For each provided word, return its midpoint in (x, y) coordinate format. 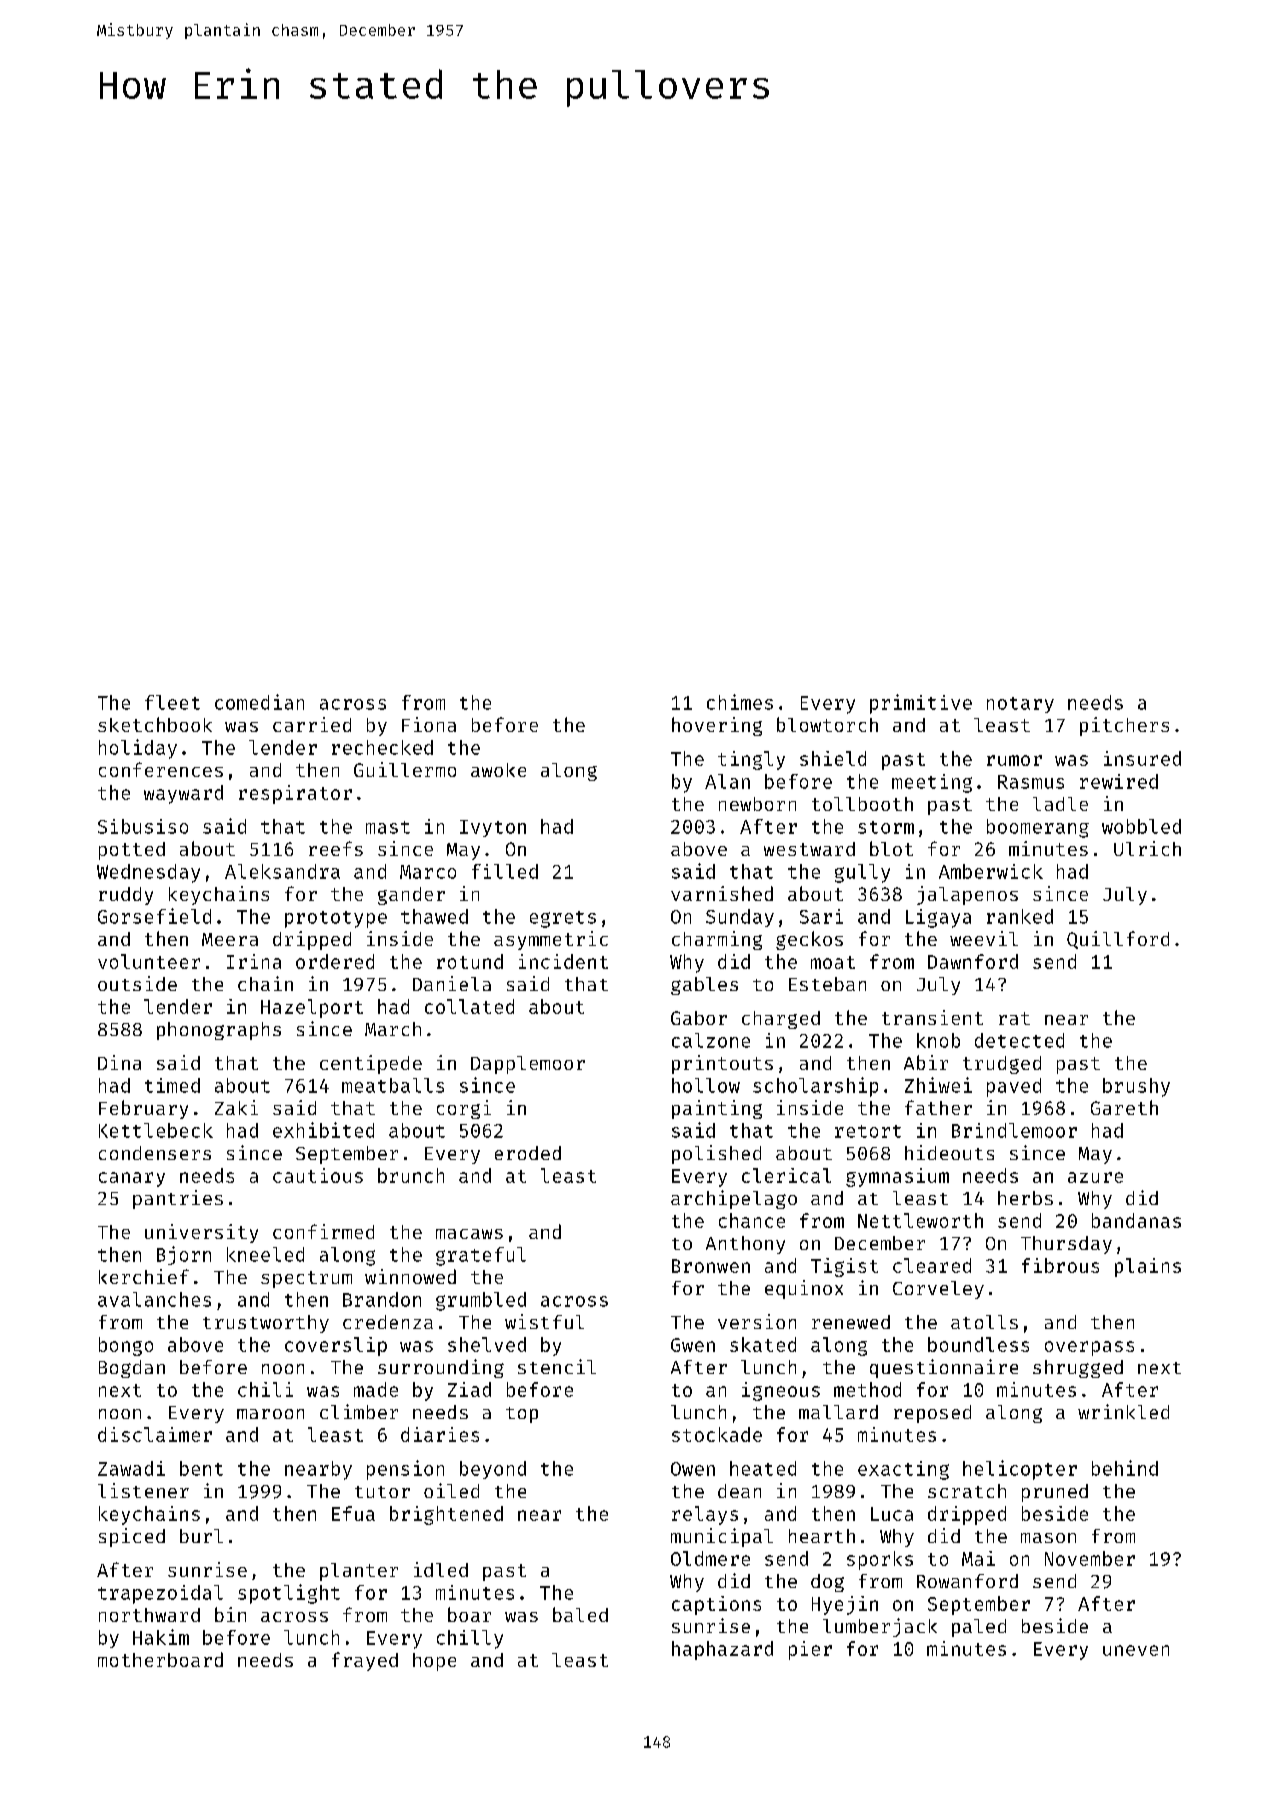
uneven (1136, 1650)
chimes (740, 702)
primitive (921, 704)
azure (1095, 1177)
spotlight (289, 1594)
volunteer (149, 961)
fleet (172, 702)
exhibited (323, 1130)
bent (201, 1468)
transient (932, 1017)
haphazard (722, 1650)
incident (563, 961)
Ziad (469, 1389)
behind (1125, 1468)
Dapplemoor (528, 1065)
